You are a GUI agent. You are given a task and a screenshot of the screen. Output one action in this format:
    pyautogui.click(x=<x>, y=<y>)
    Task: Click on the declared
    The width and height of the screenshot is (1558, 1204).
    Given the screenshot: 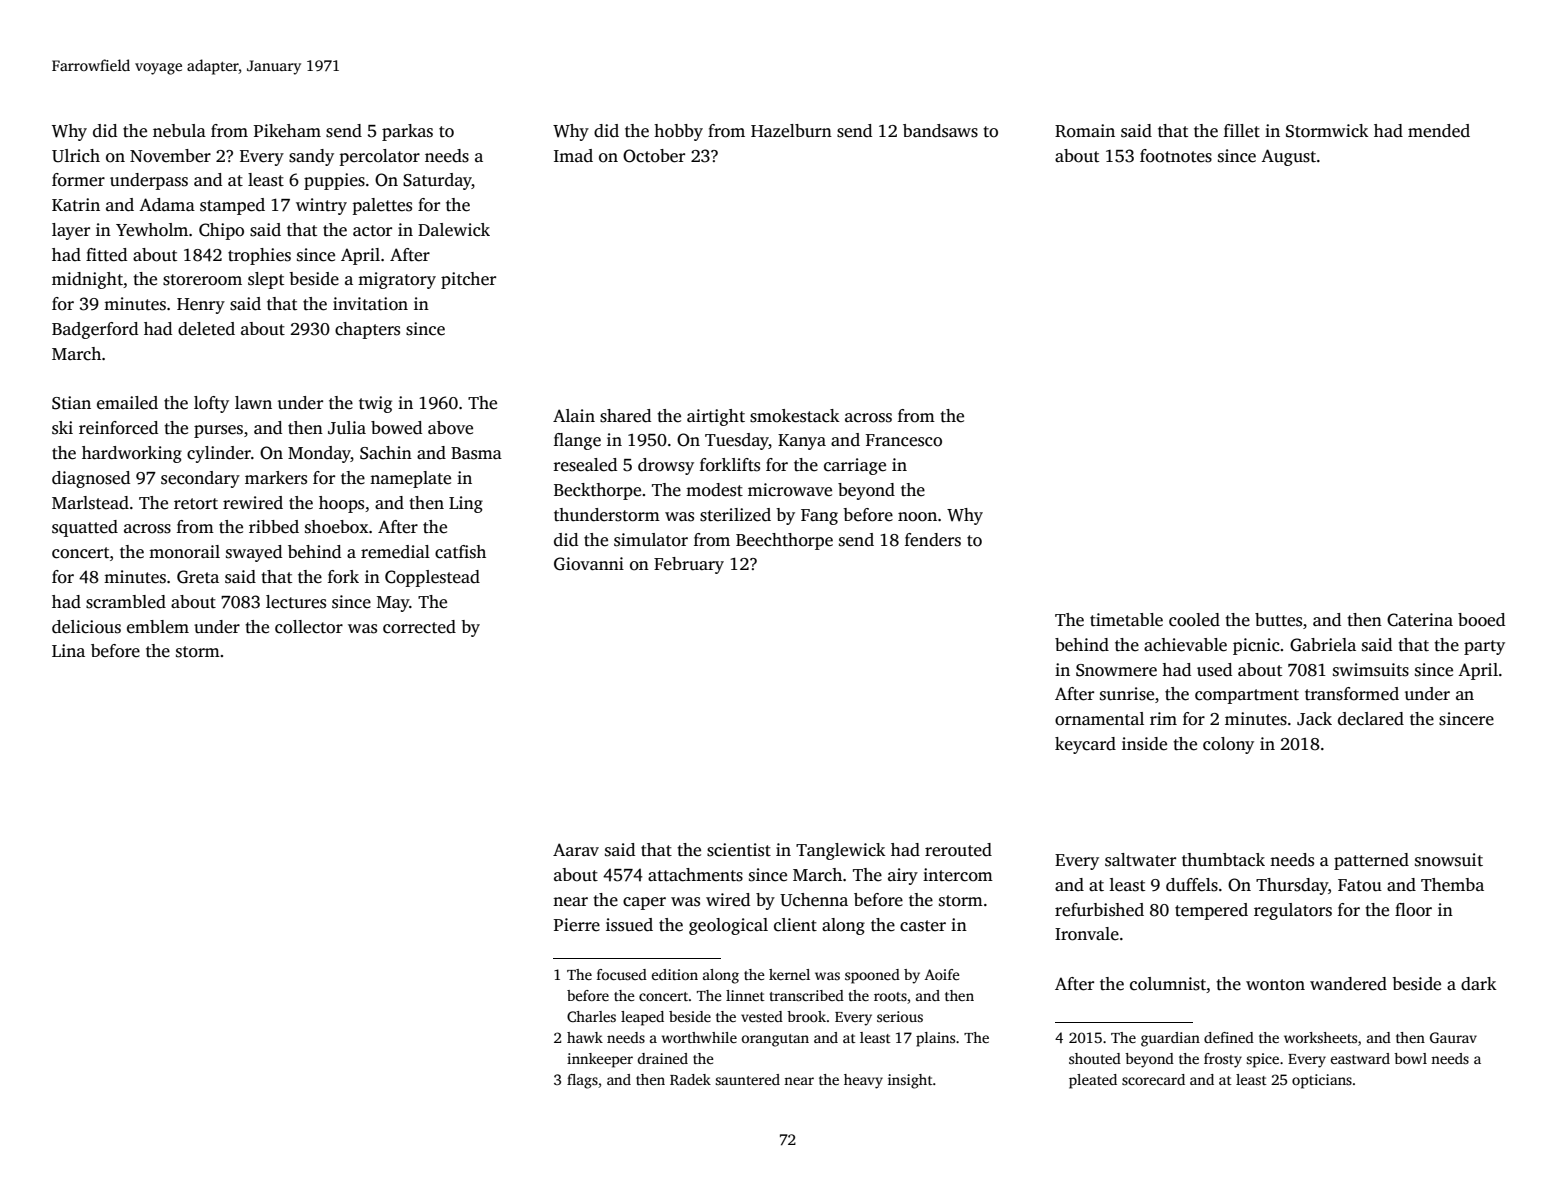 What is the action you would take?
    pyautogui.click(x=1371, y=719)
